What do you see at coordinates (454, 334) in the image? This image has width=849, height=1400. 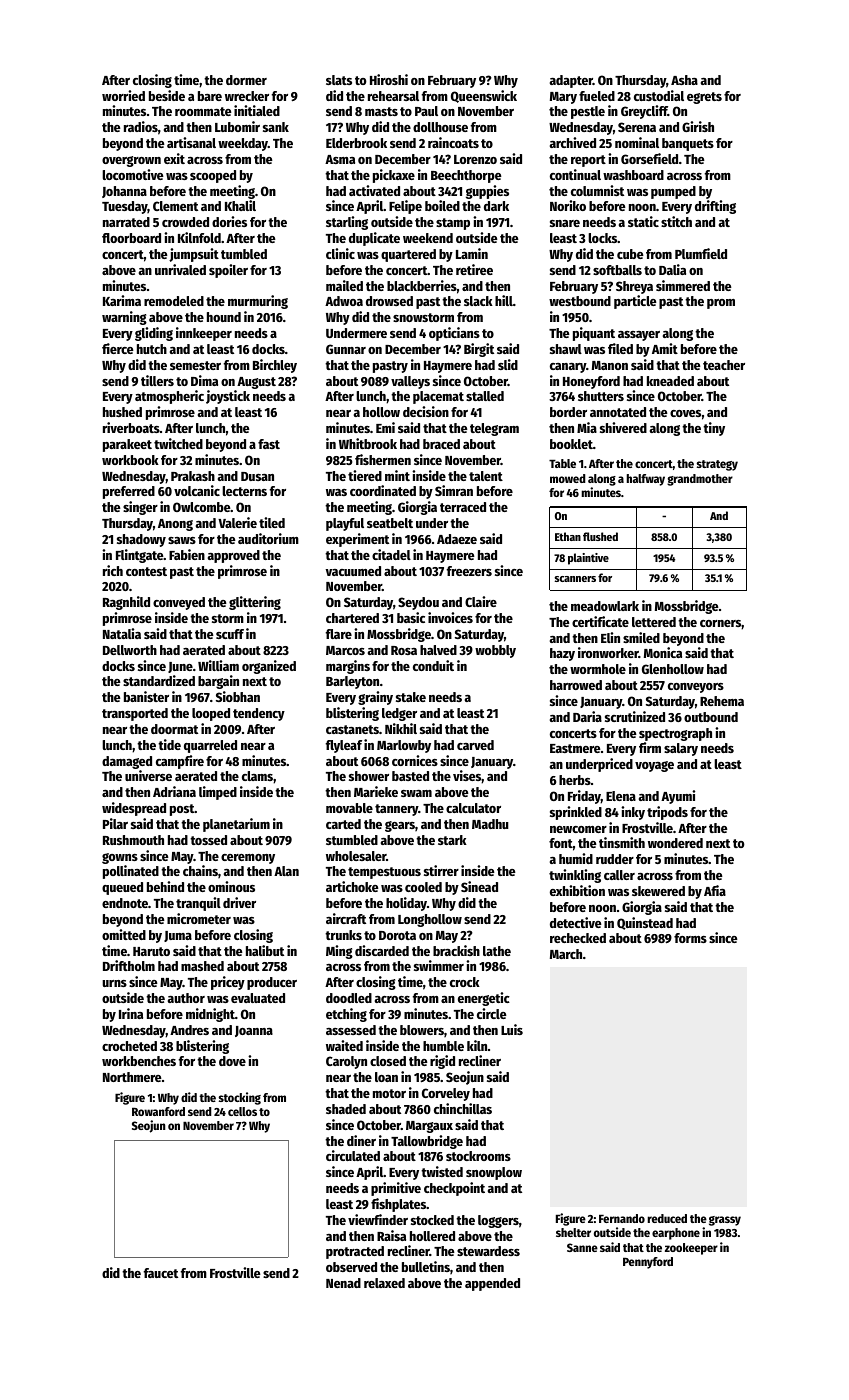 I see `opticians` at bounding box center [454, 334].
